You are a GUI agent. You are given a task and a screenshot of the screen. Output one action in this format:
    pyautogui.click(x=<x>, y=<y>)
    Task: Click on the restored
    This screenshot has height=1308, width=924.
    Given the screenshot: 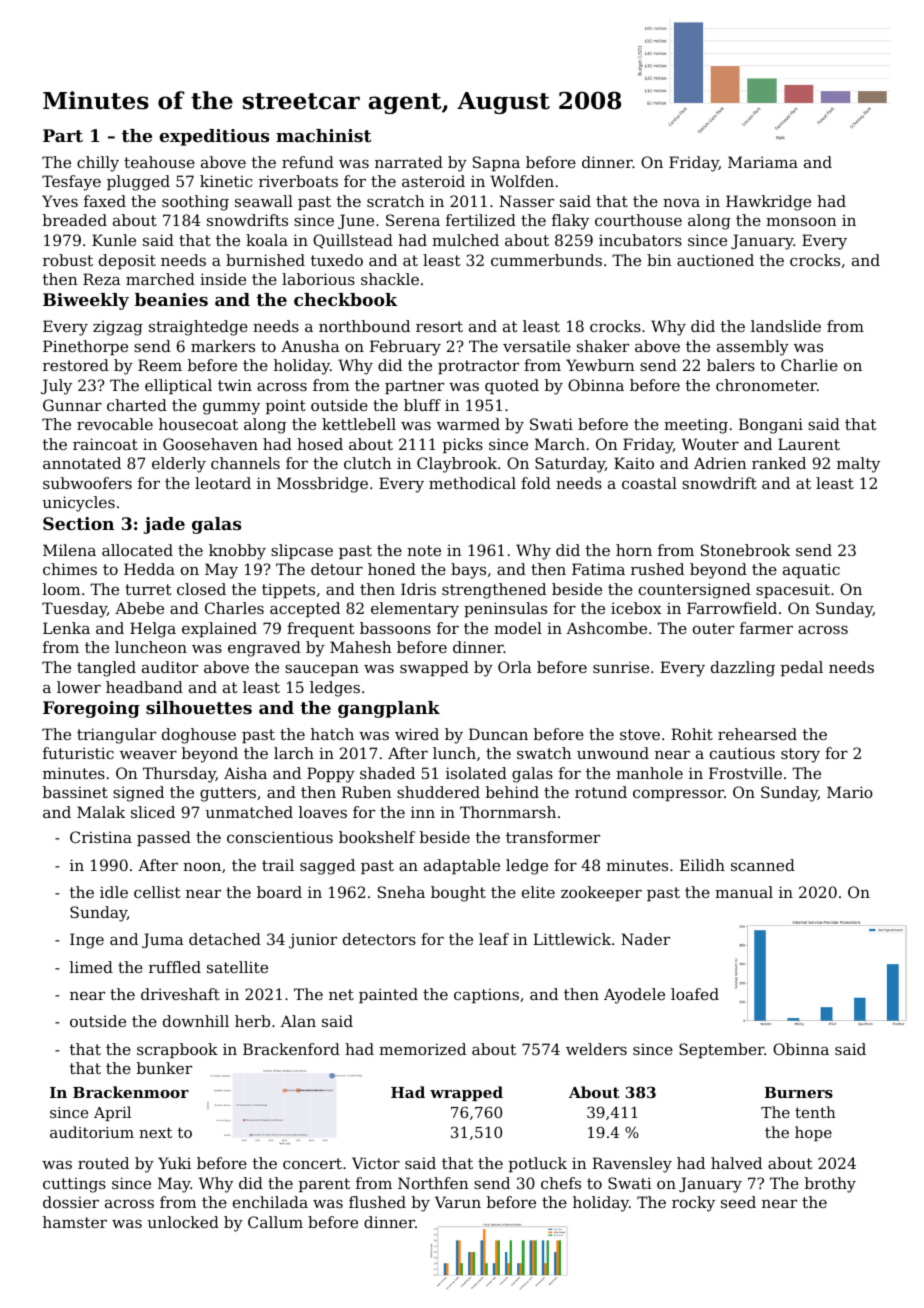 What is the action you would take?
    pyautogui.click(x=76, y=365)
